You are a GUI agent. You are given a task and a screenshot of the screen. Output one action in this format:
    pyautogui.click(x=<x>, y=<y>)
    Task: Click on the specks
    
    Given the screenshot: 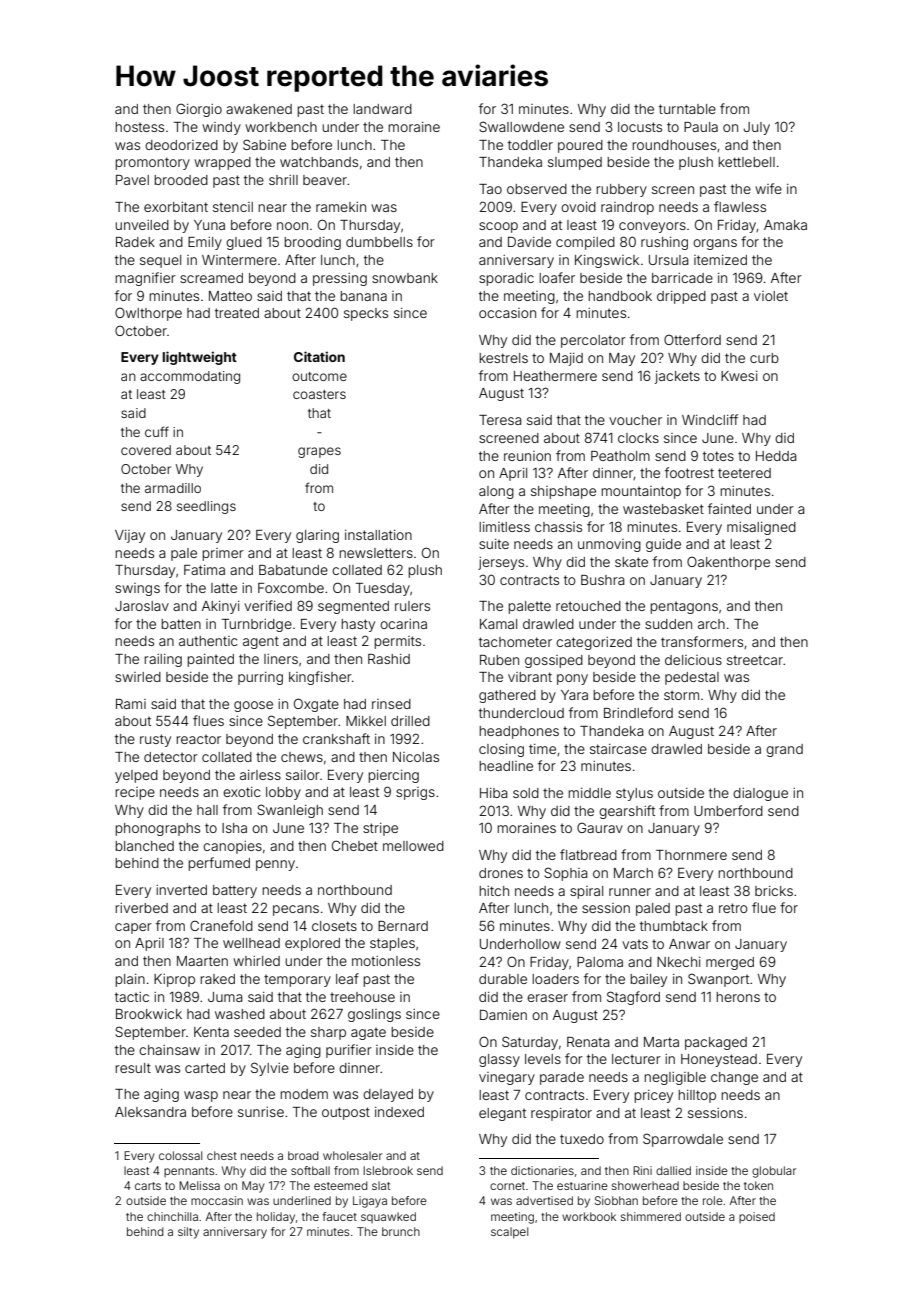 What is the action you would take?
    pyautogui.click(x=366, y=314)
